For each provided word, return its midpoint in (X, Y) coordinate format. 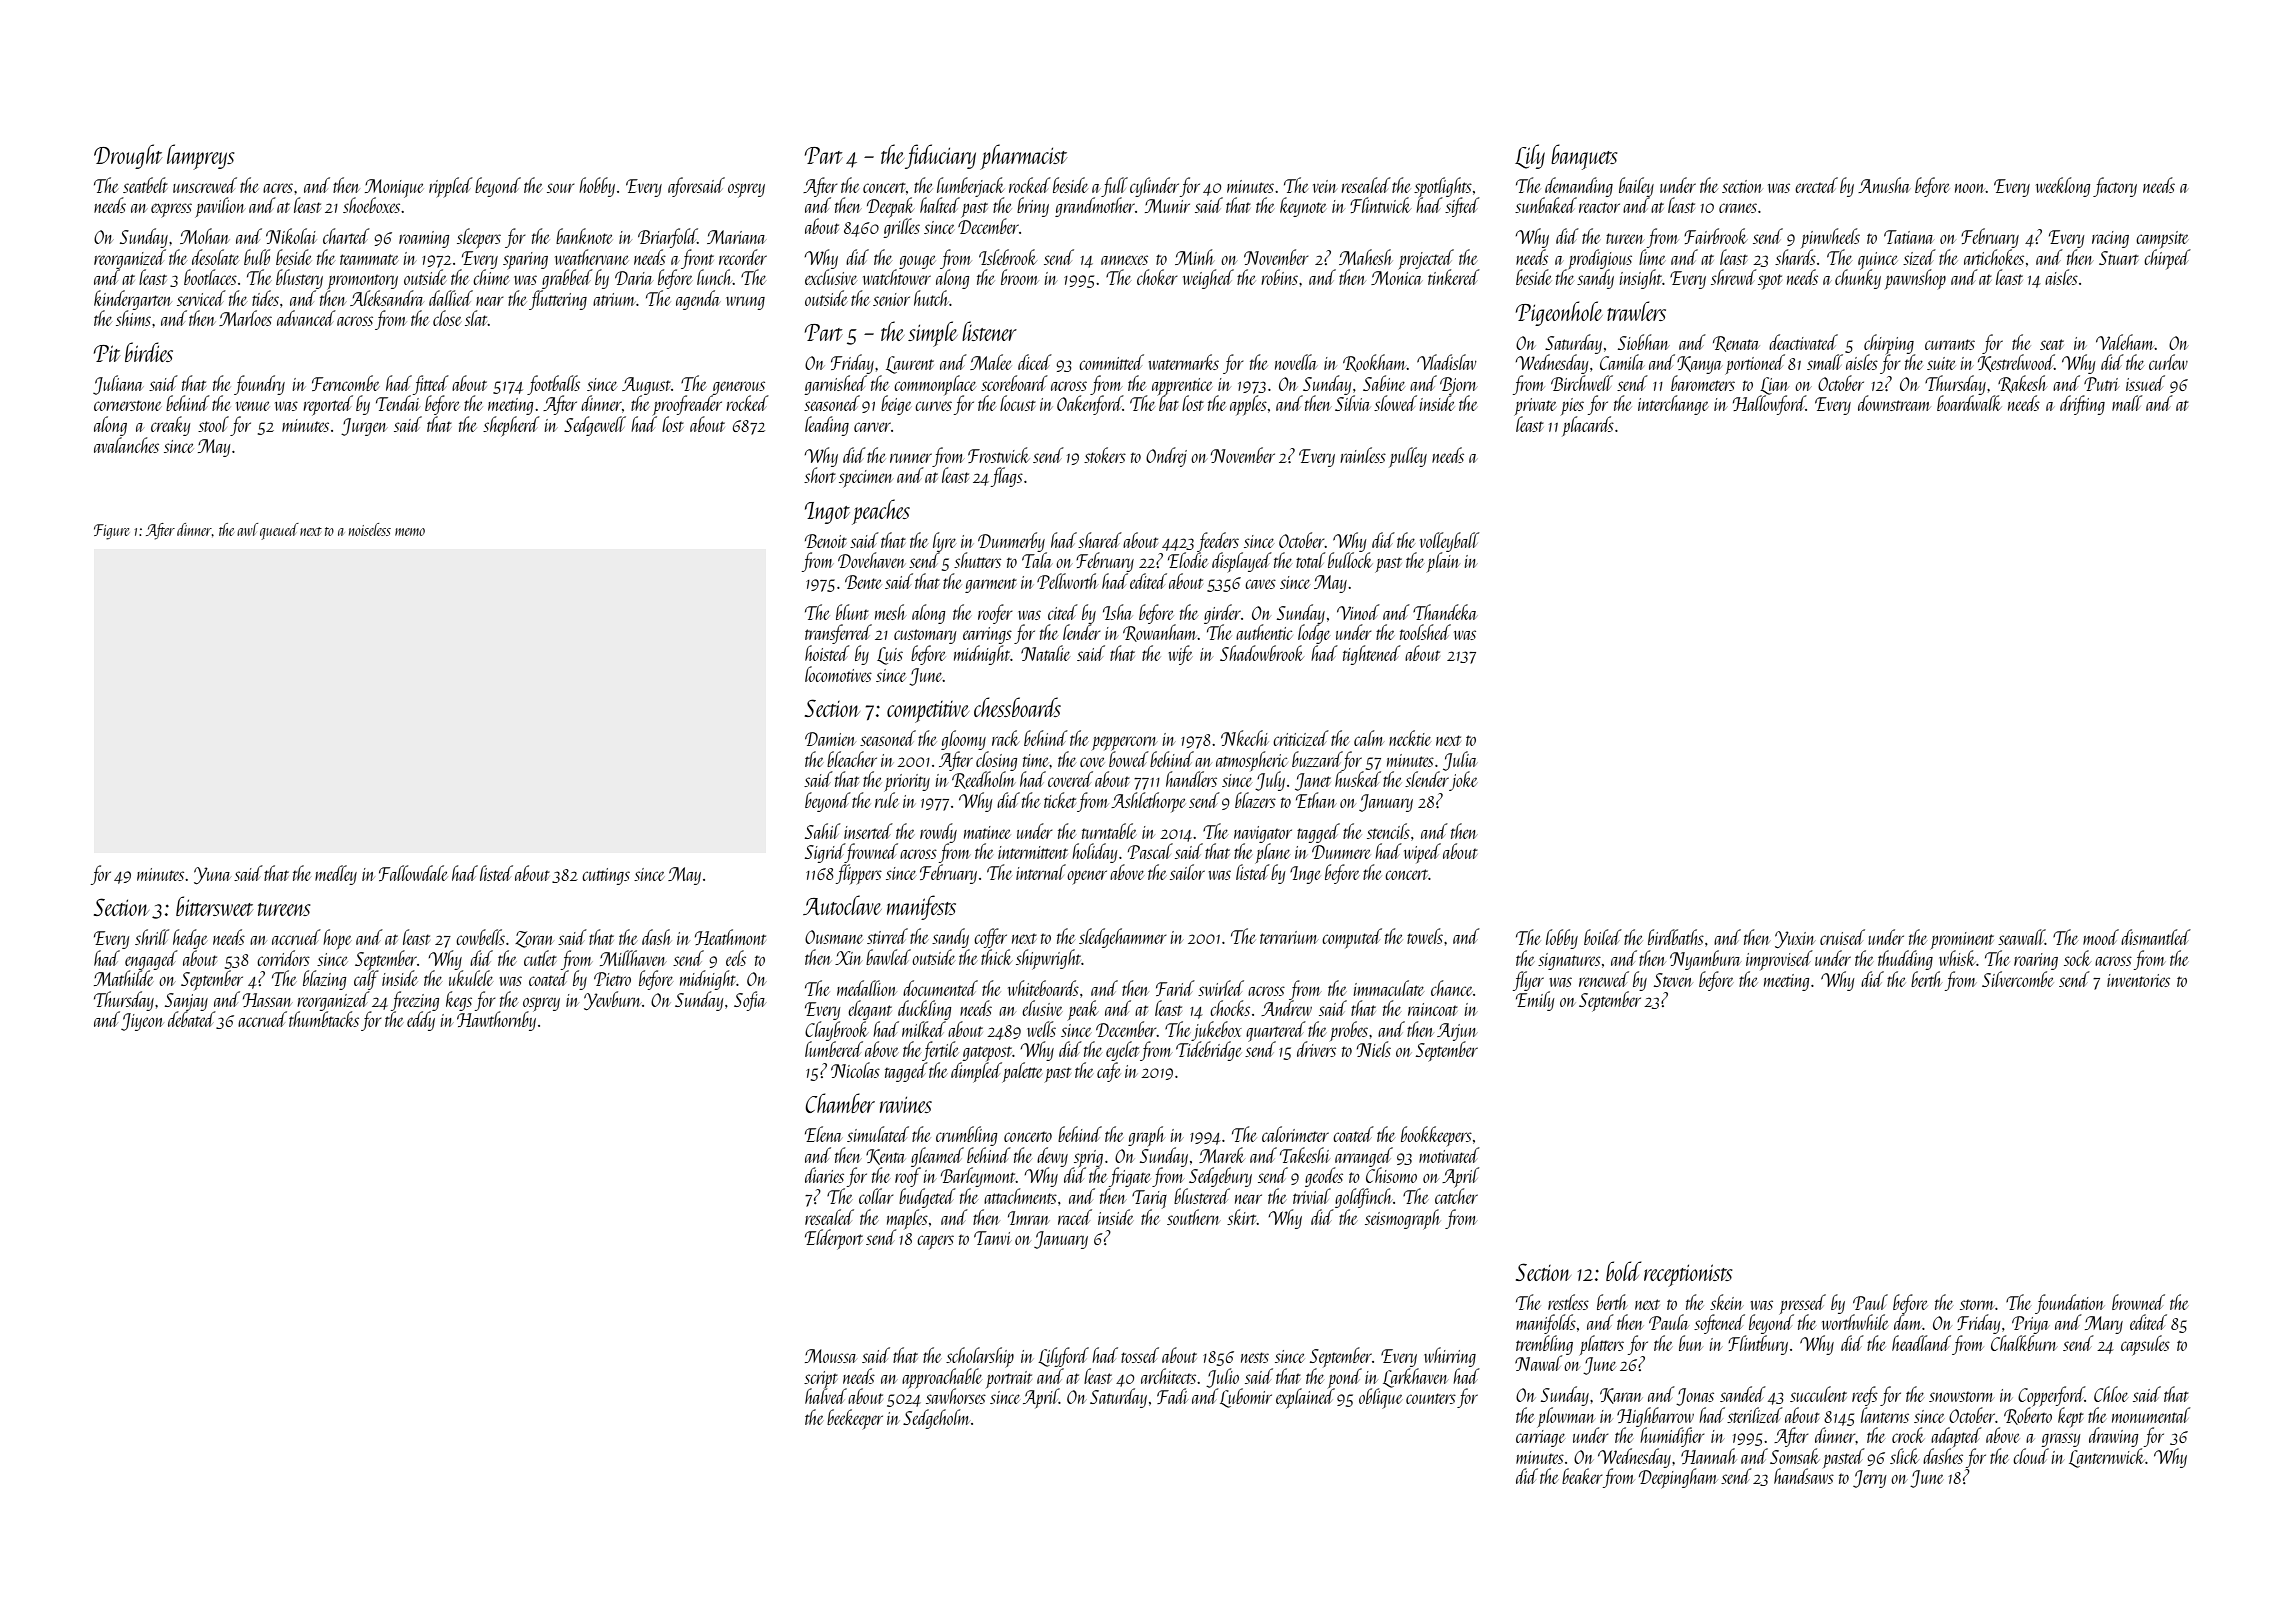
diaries (824, 1175)
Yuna (212, 875)
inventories (2138, 980)
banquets (1584, 157)
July (1270, 781)
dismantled (2156, 937)
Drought (128, 156)
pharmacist (1023, 157)
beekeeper (855, 1419)
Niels (1374, 1049)
